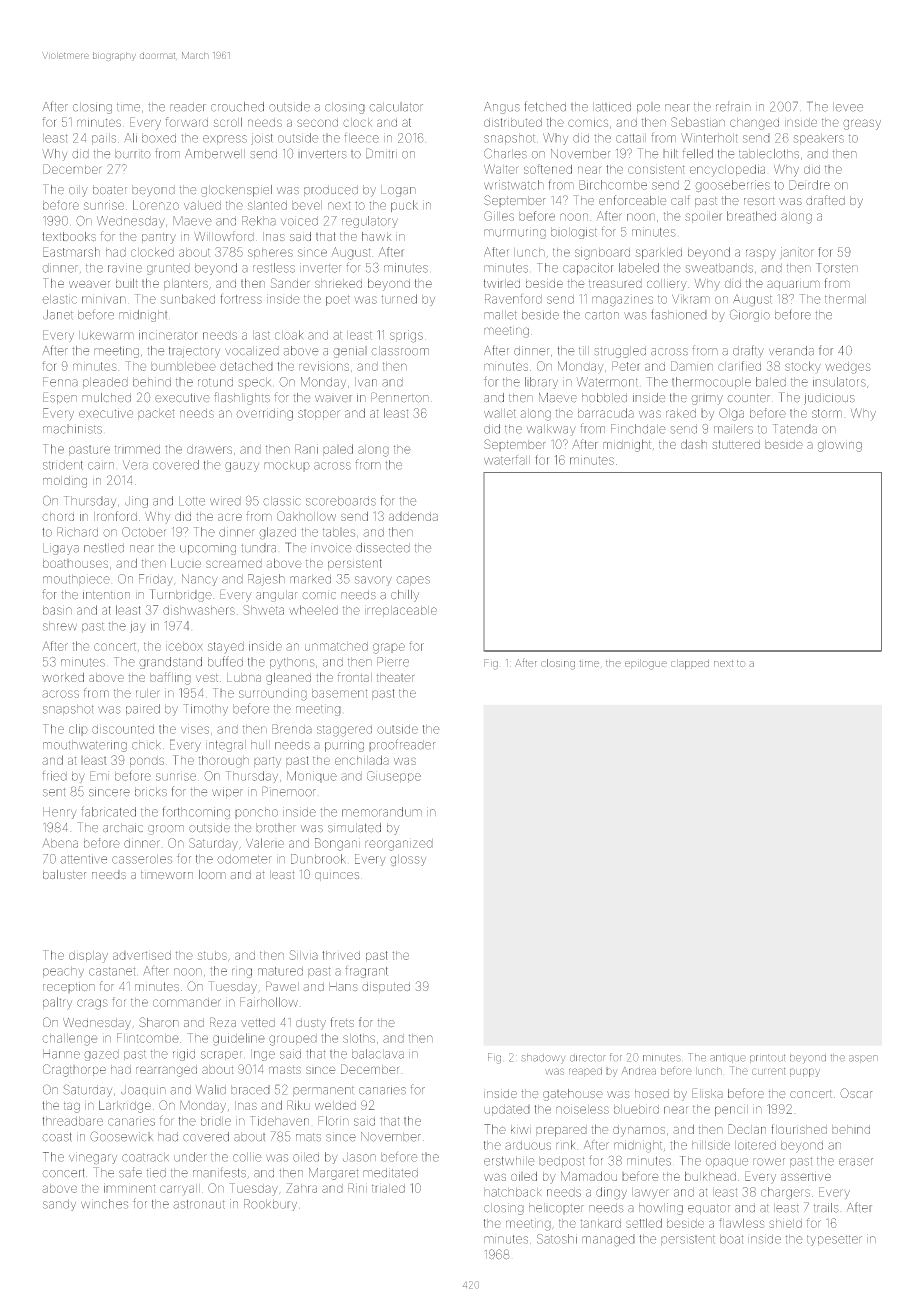  What do you see at coordinates (405, 596) in the page?
I see `chilly` at bounding box center [405, 596].
